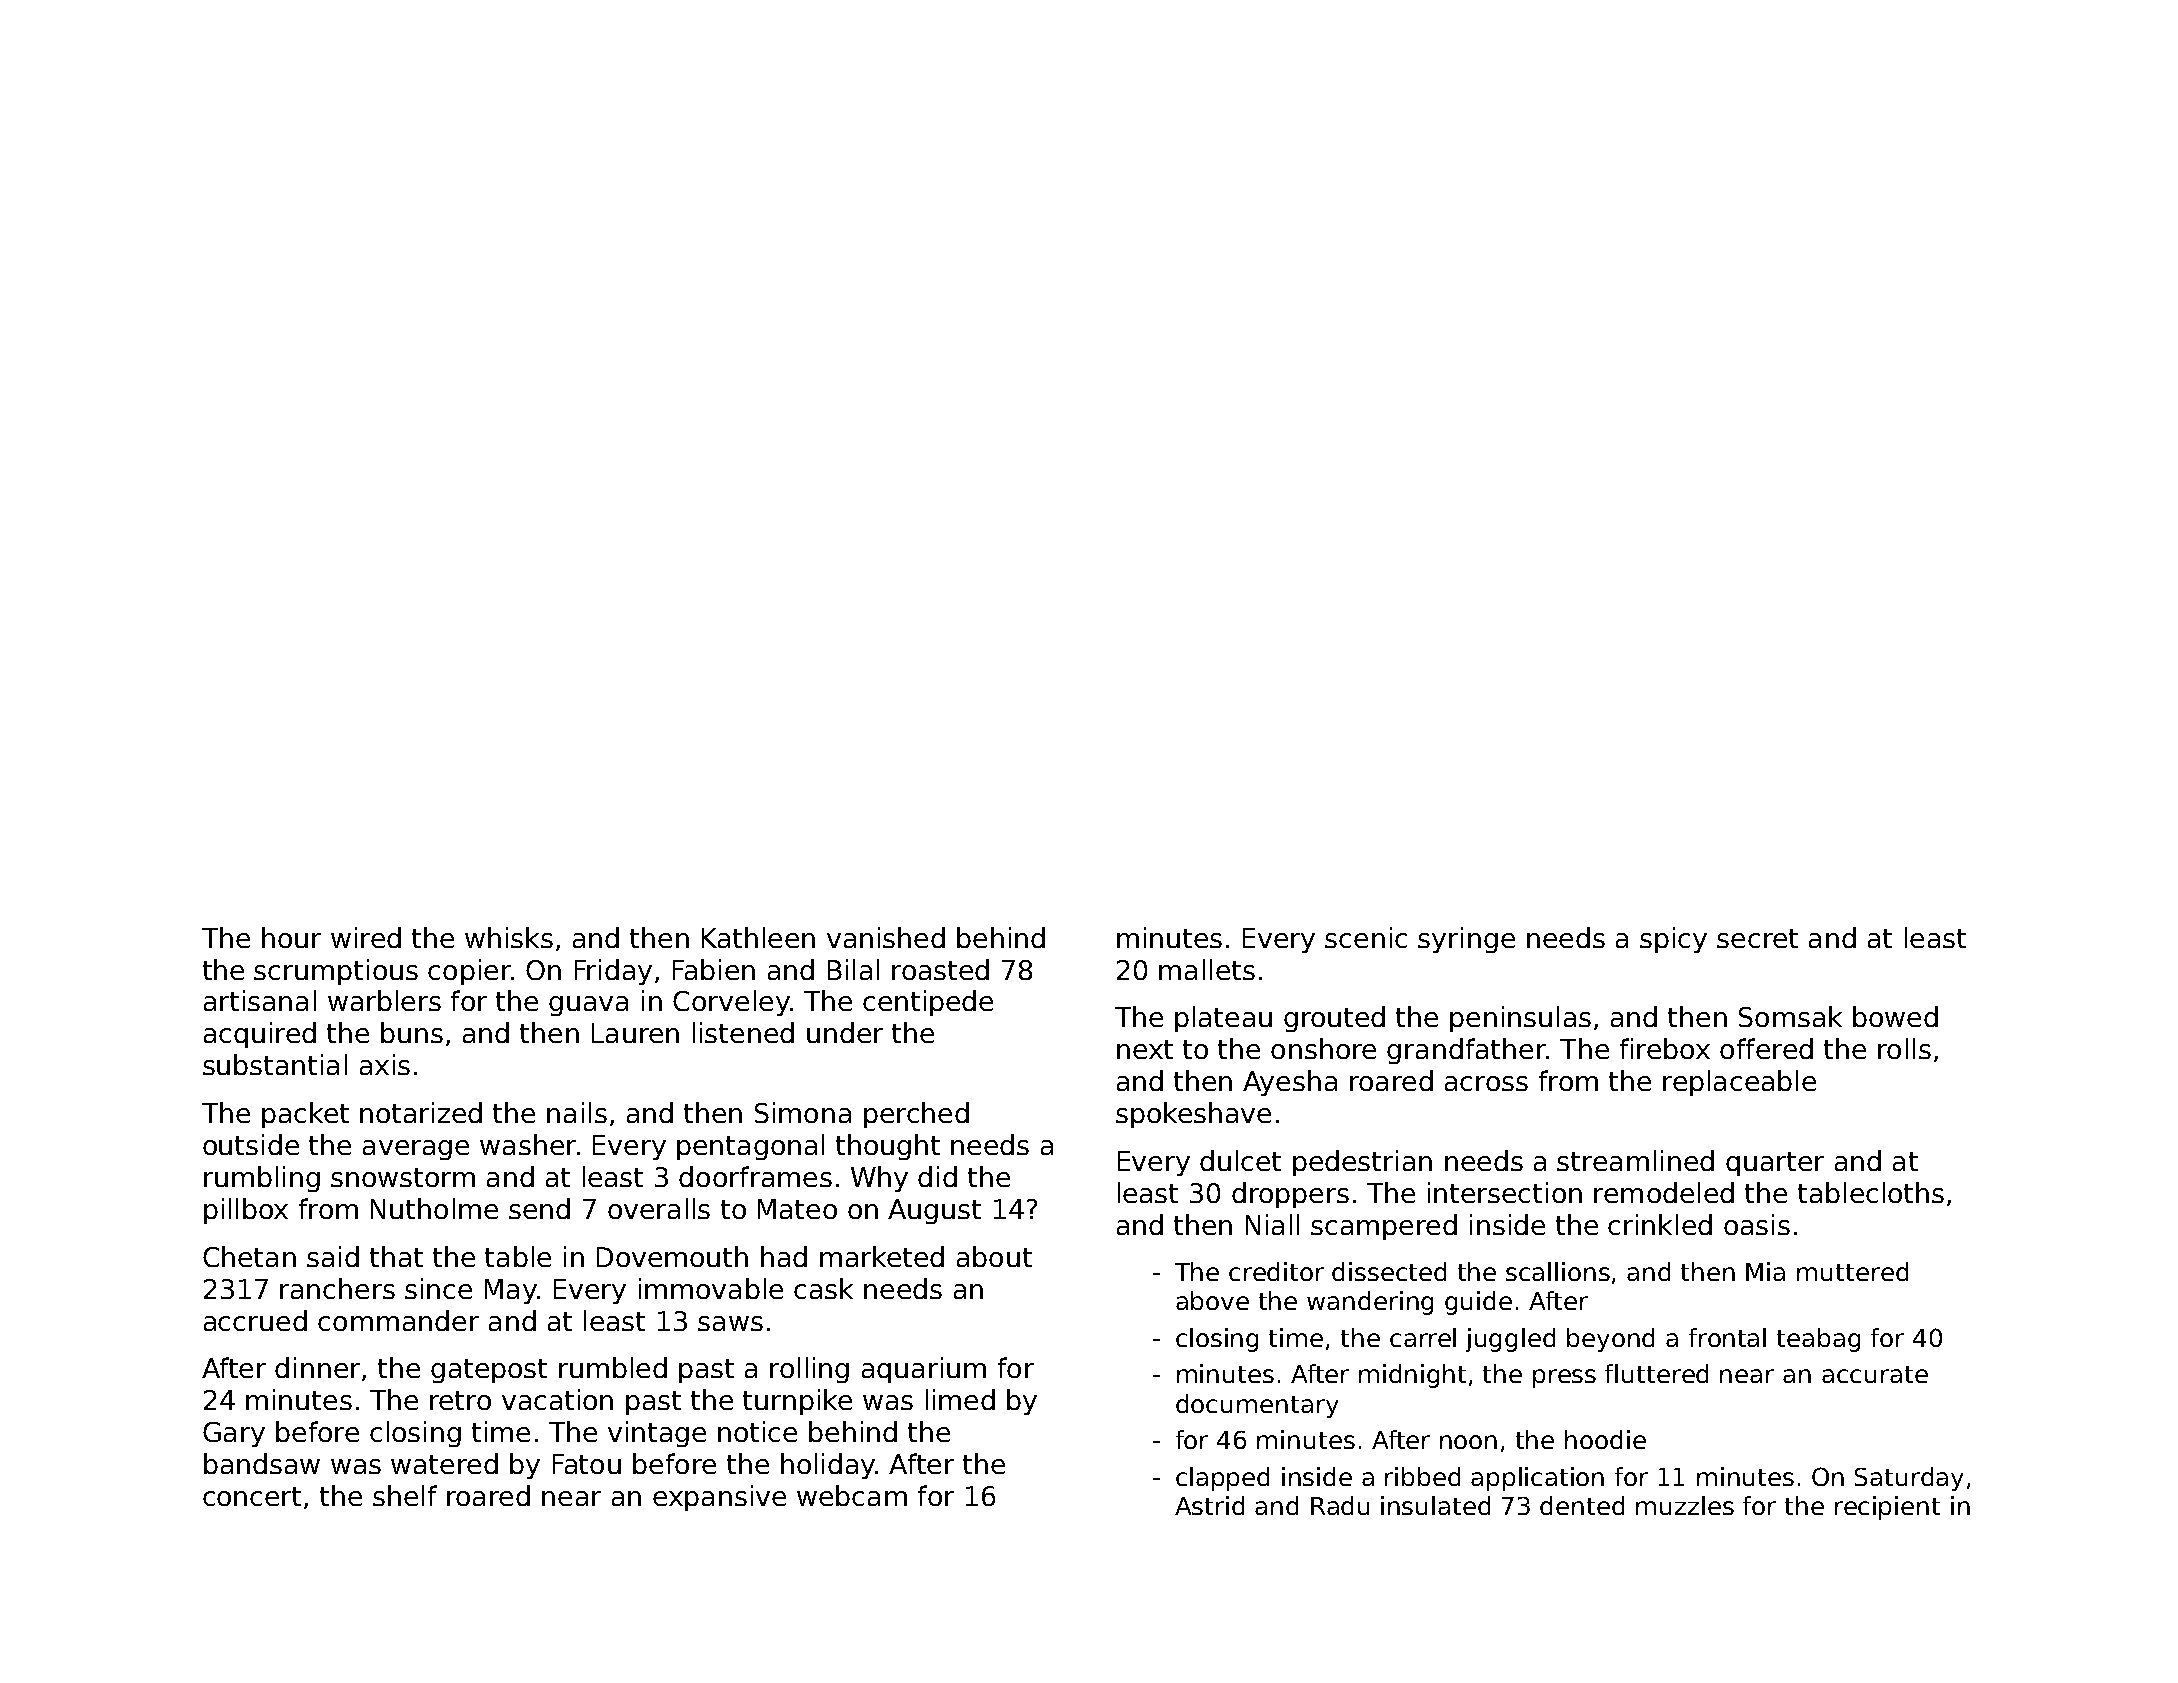 Image resolution: width=2178 pixels, height=1683 pixels. Describe the element at coordinates (416, 1150) in the screenshot. I see `average` at that location.
